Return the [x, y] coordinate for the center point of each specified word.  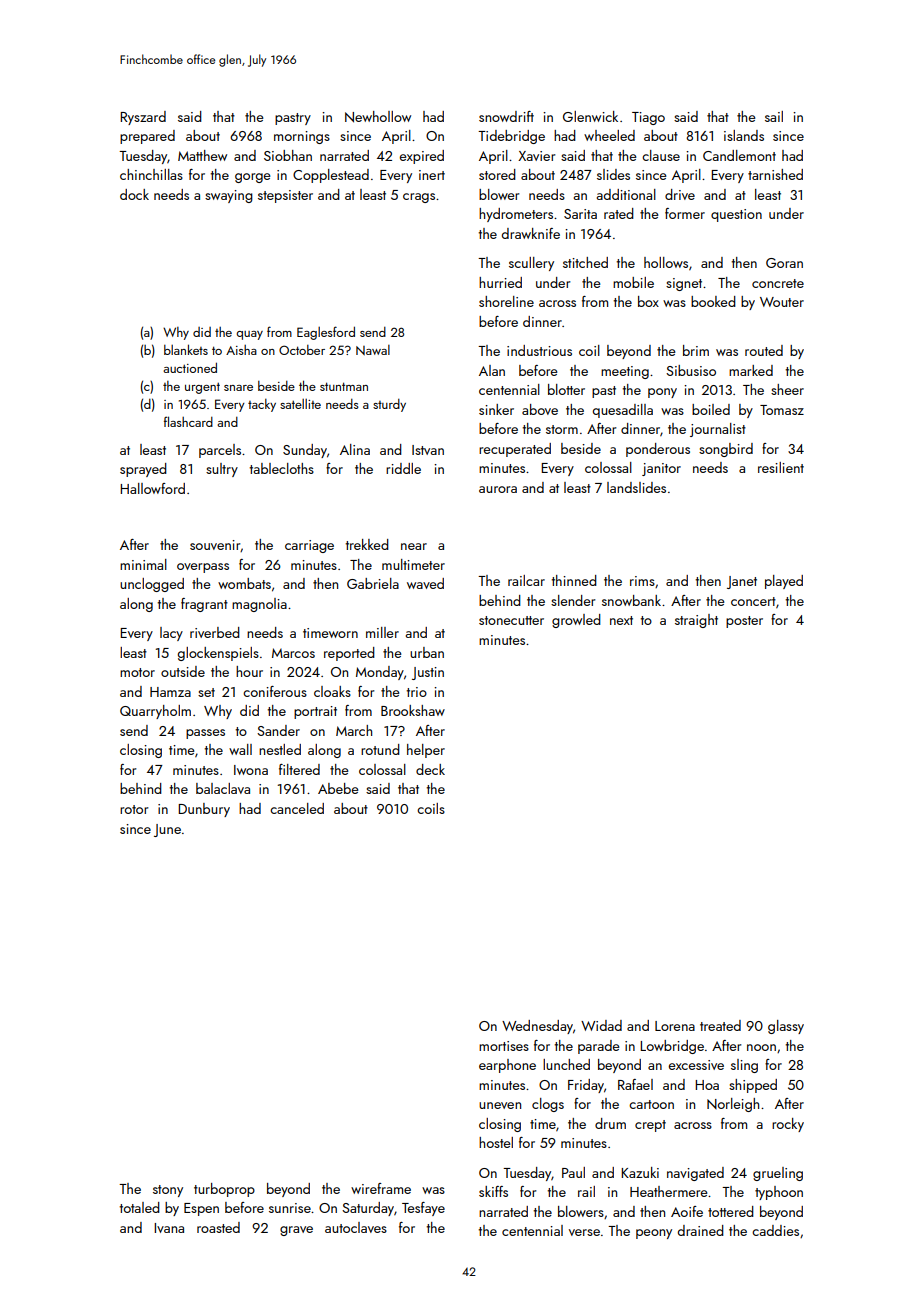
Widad [601, 1025]
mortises [504, 1046]
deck [430, 769]
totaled [140, 1207]
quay [249, 335]
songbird [726, 450]
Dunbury [204, 810]
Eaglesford [326, 333]
